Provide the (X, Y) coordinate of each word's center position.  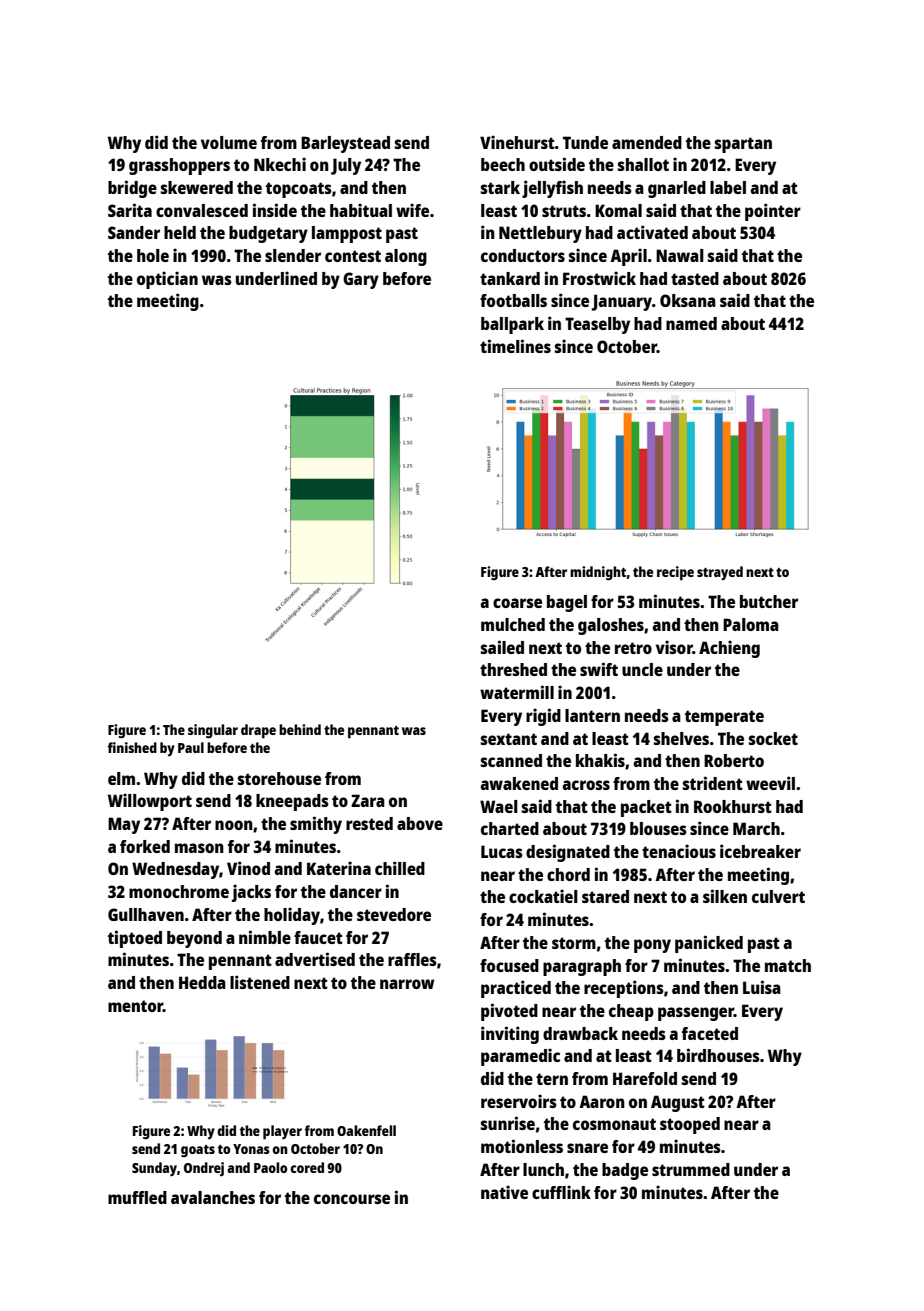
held (180, 232)
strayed (720, 573)
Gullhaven (146, 914)
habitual (361, 210)
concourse (352, 1199)
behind (300, 729)
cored (307, 1167)
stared (605, 896)
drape (258, 731)
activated (652, 232)
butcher (769, 601)
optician (167, 280)
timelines (515, 346)
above (420, 823)
